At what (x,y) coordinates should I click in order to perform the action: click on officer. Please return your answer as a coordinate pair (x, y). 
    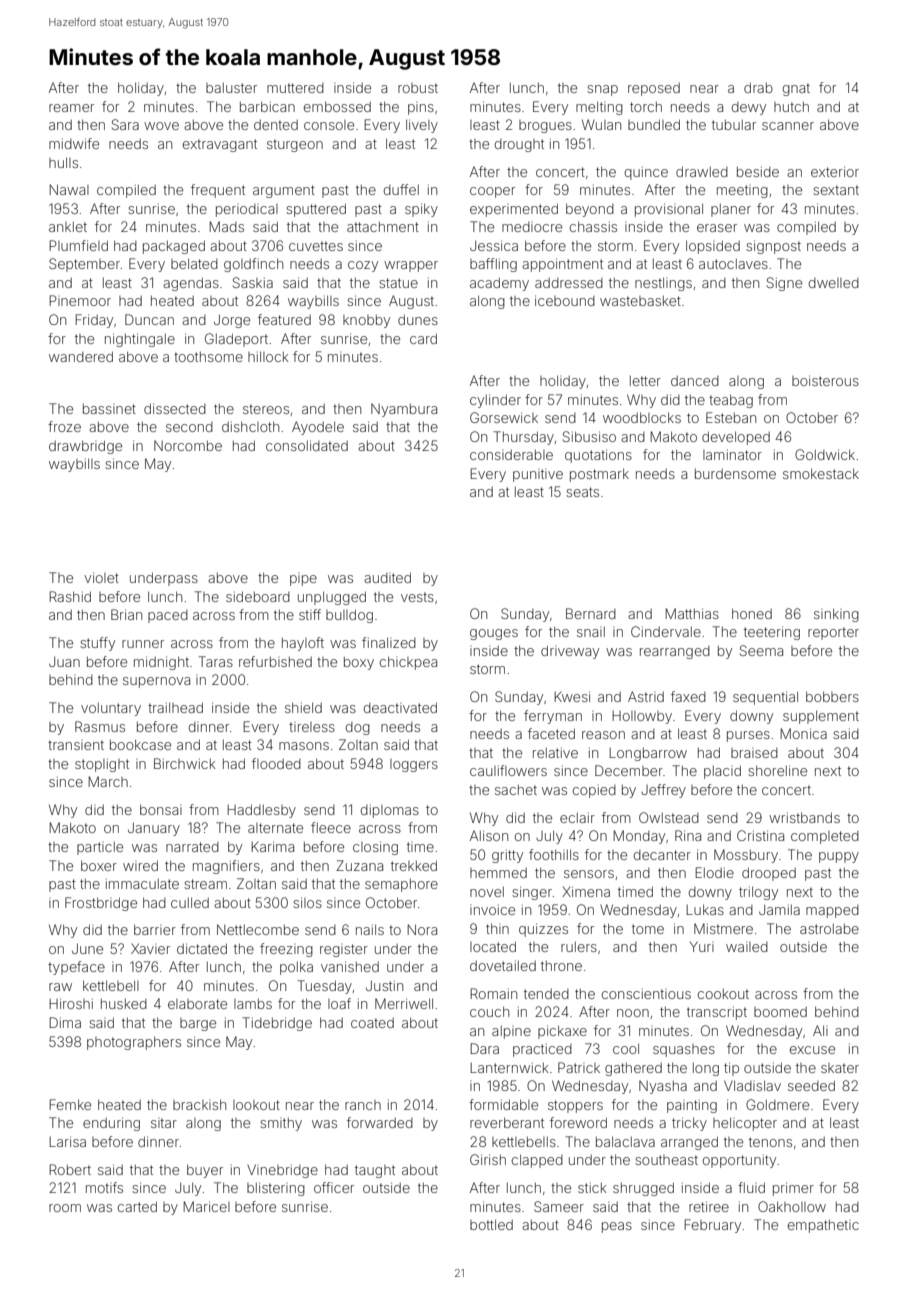
    Looking at the image, I should click on (334, 1187).
